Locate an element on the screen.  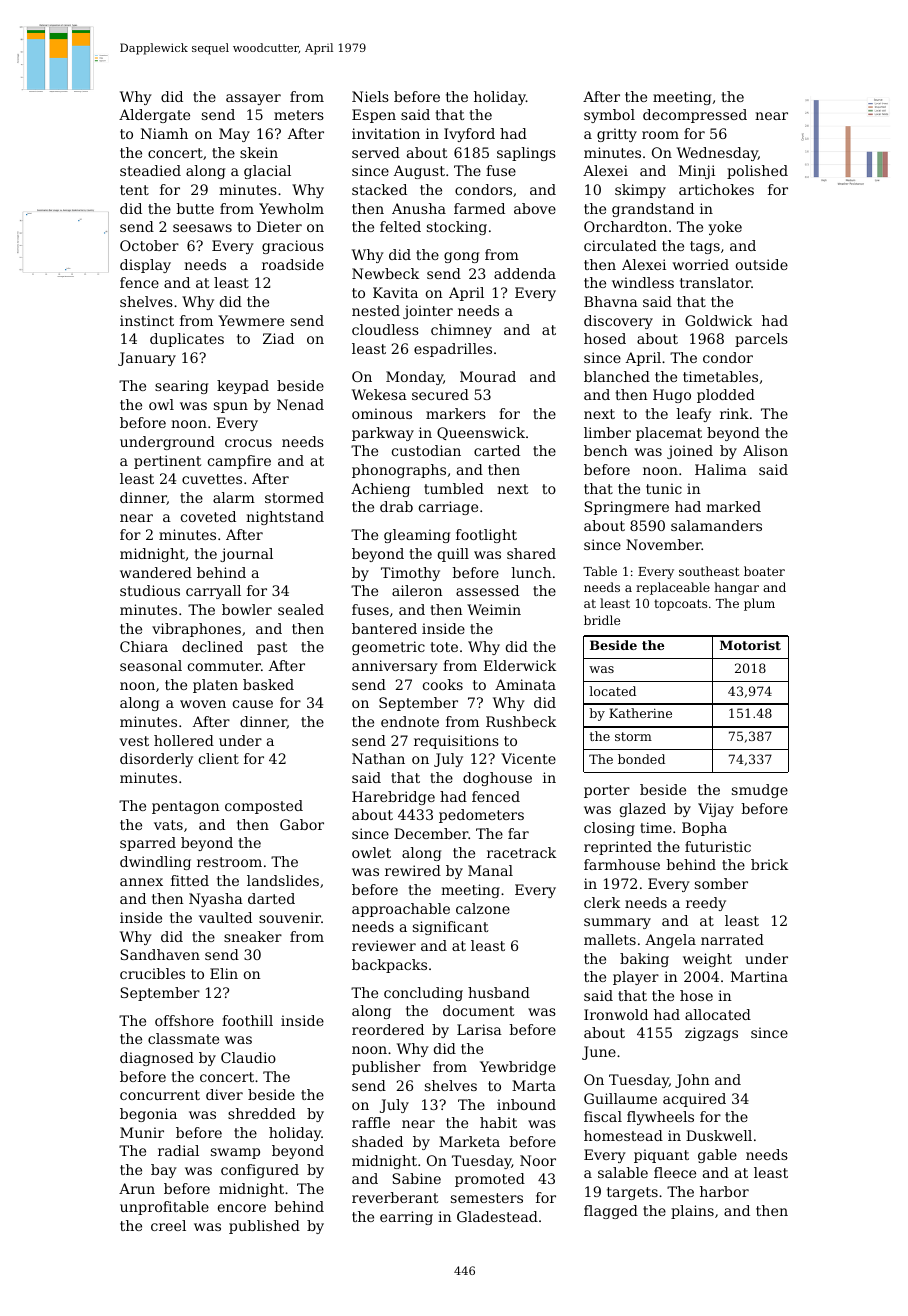
sneaker is located at coordinates (253, 936).
